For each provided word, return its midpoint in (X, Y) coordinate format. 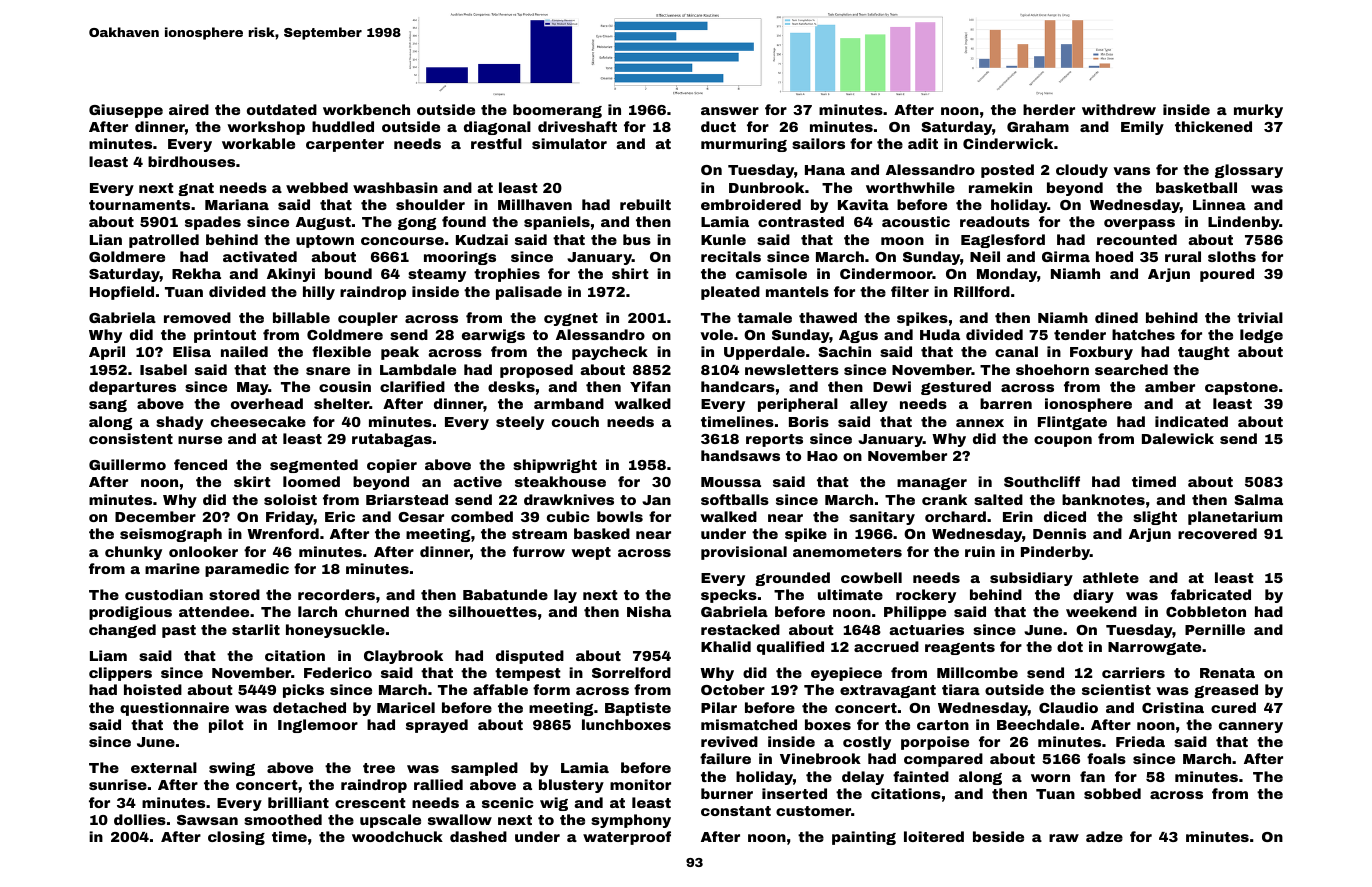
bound (348, 273)
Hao (822, 456)
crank (944, 499)
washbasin (395, 187)
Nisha (649, 611)
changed (122, 631)
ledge (1261, 336)
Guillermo (127, 464)
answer (730, 111)
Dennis (1059, 533)
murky (1258, 111)
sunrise (118, 784)
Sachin (844, 351)
